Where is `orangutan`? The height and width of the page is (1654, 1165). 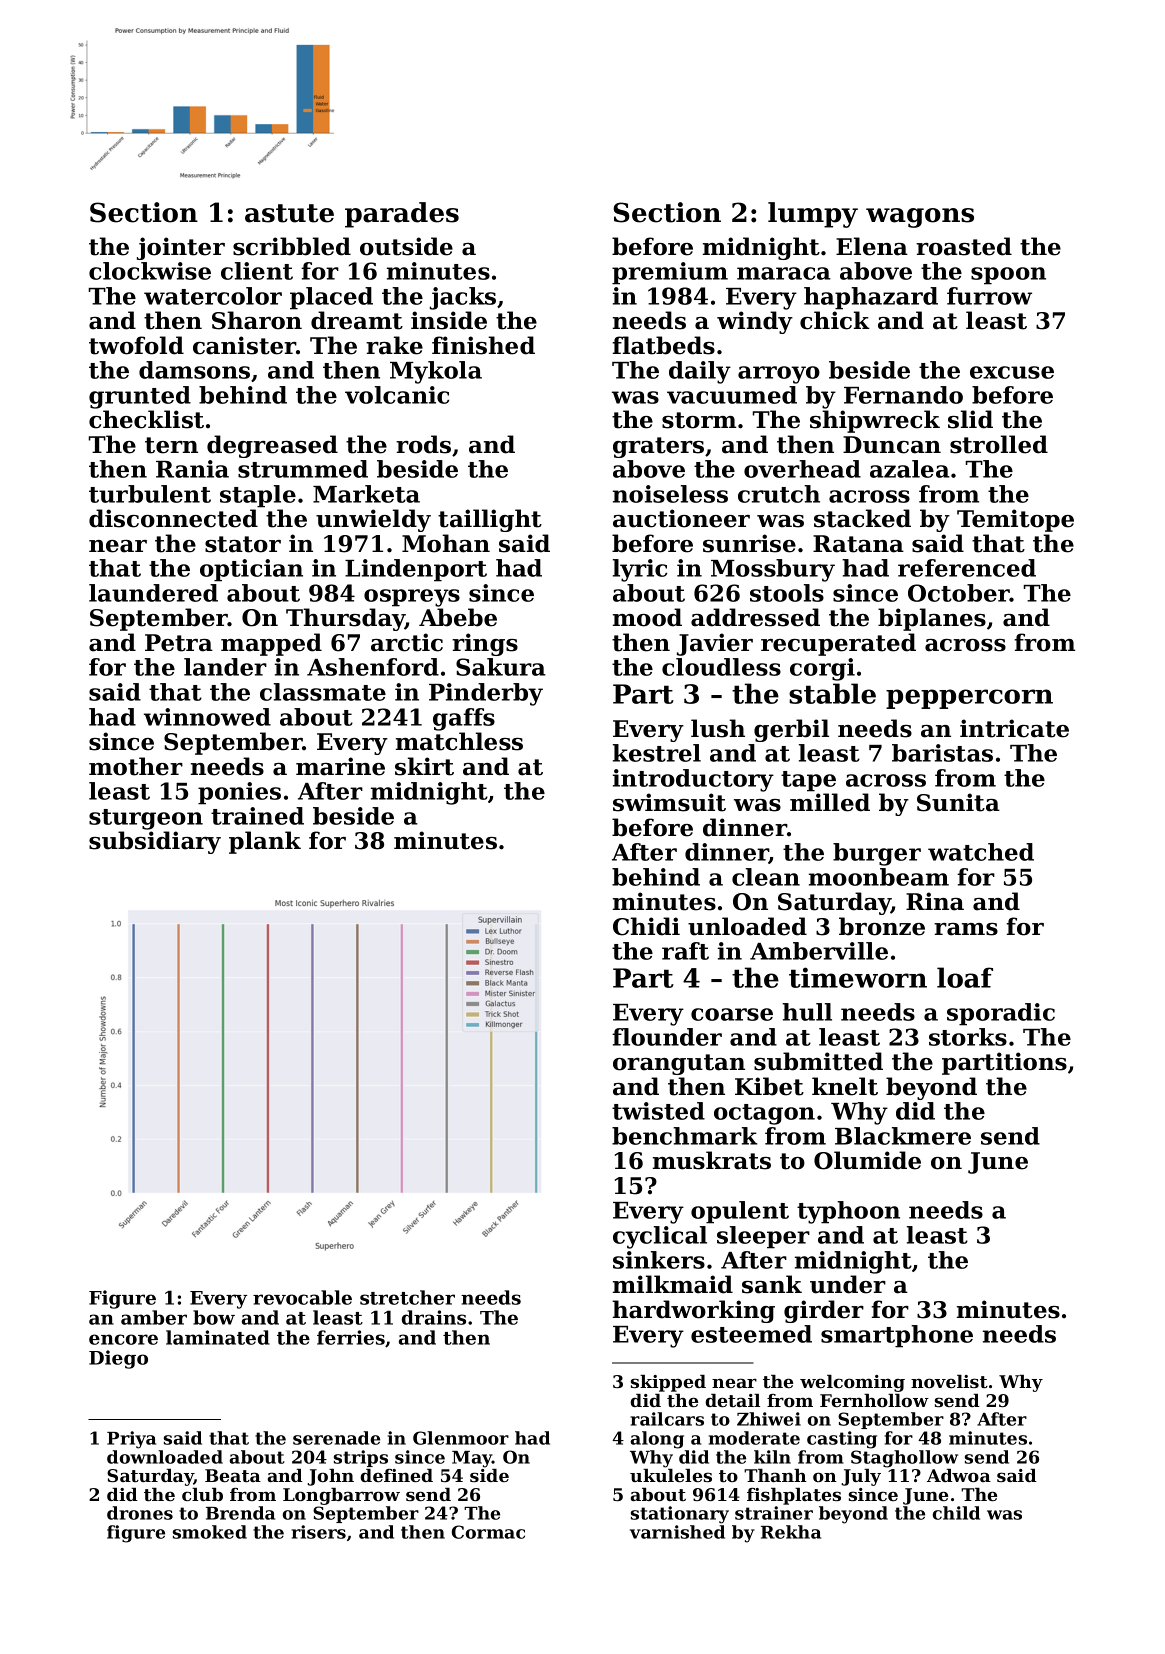 orangutan is located at coordinates (679, 1064).
